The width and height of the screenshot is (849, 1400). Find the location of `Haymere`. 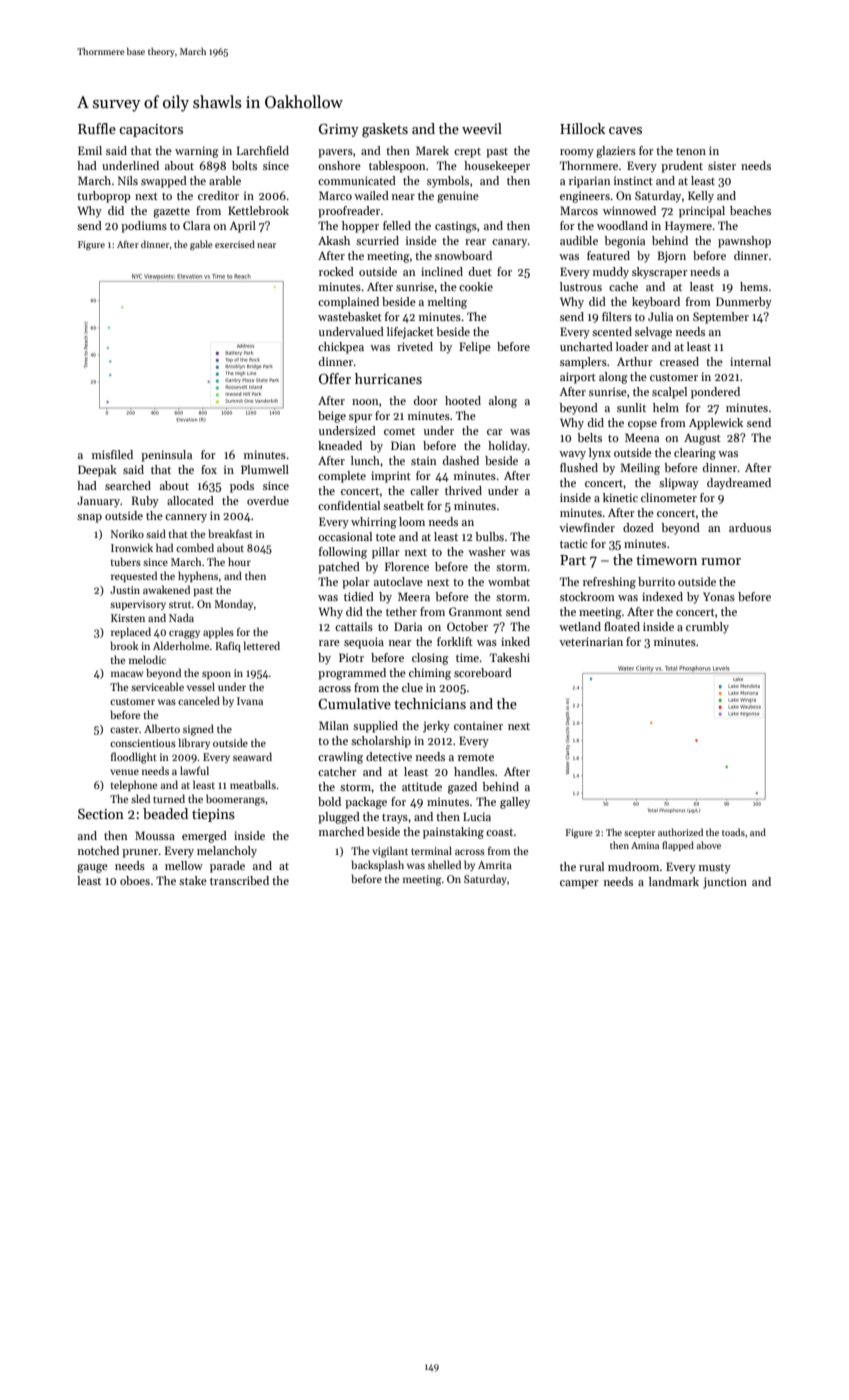

Haymere is located at coordinates (688, 227).
